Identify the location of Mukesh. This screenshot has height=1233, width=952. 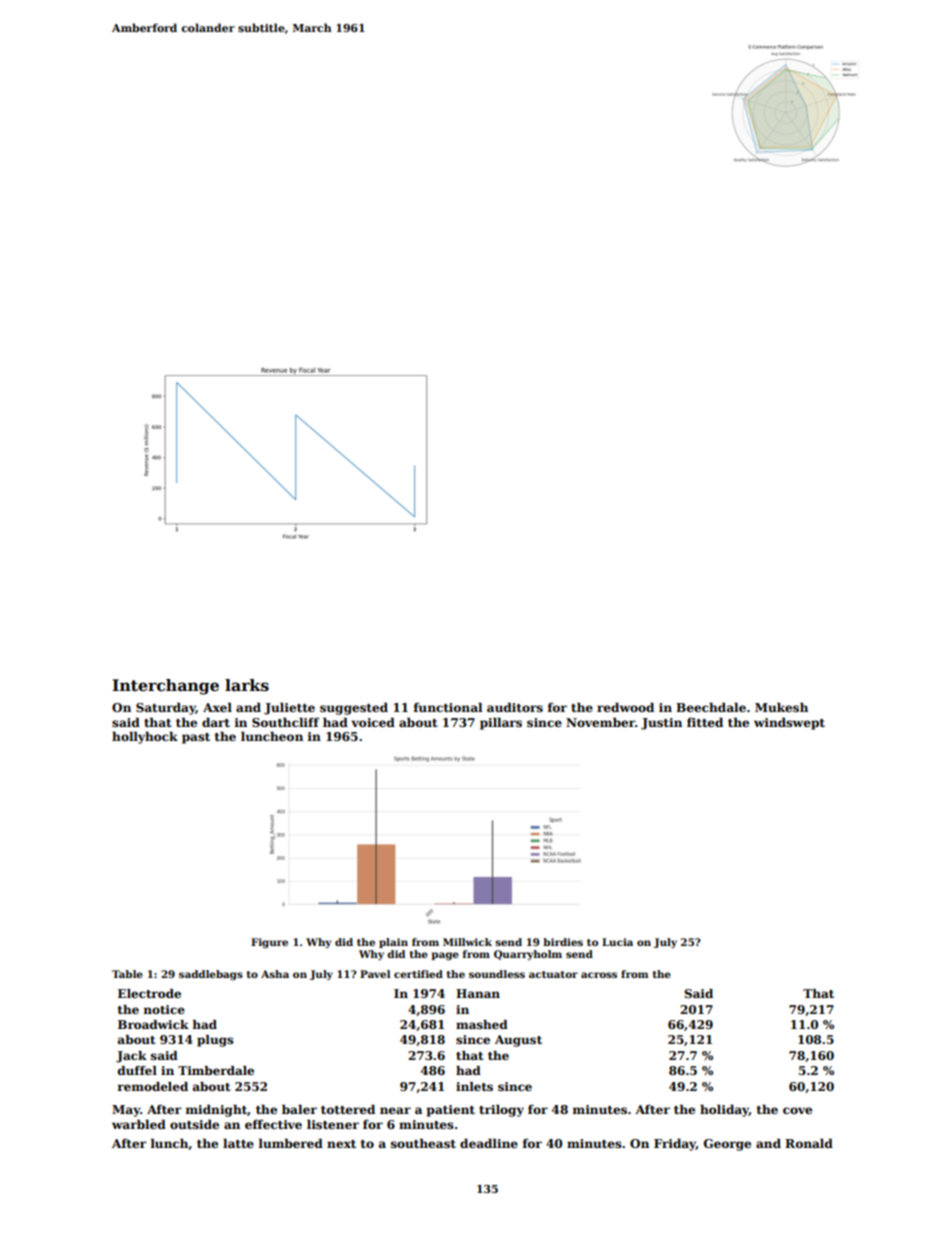
(781, 707).
